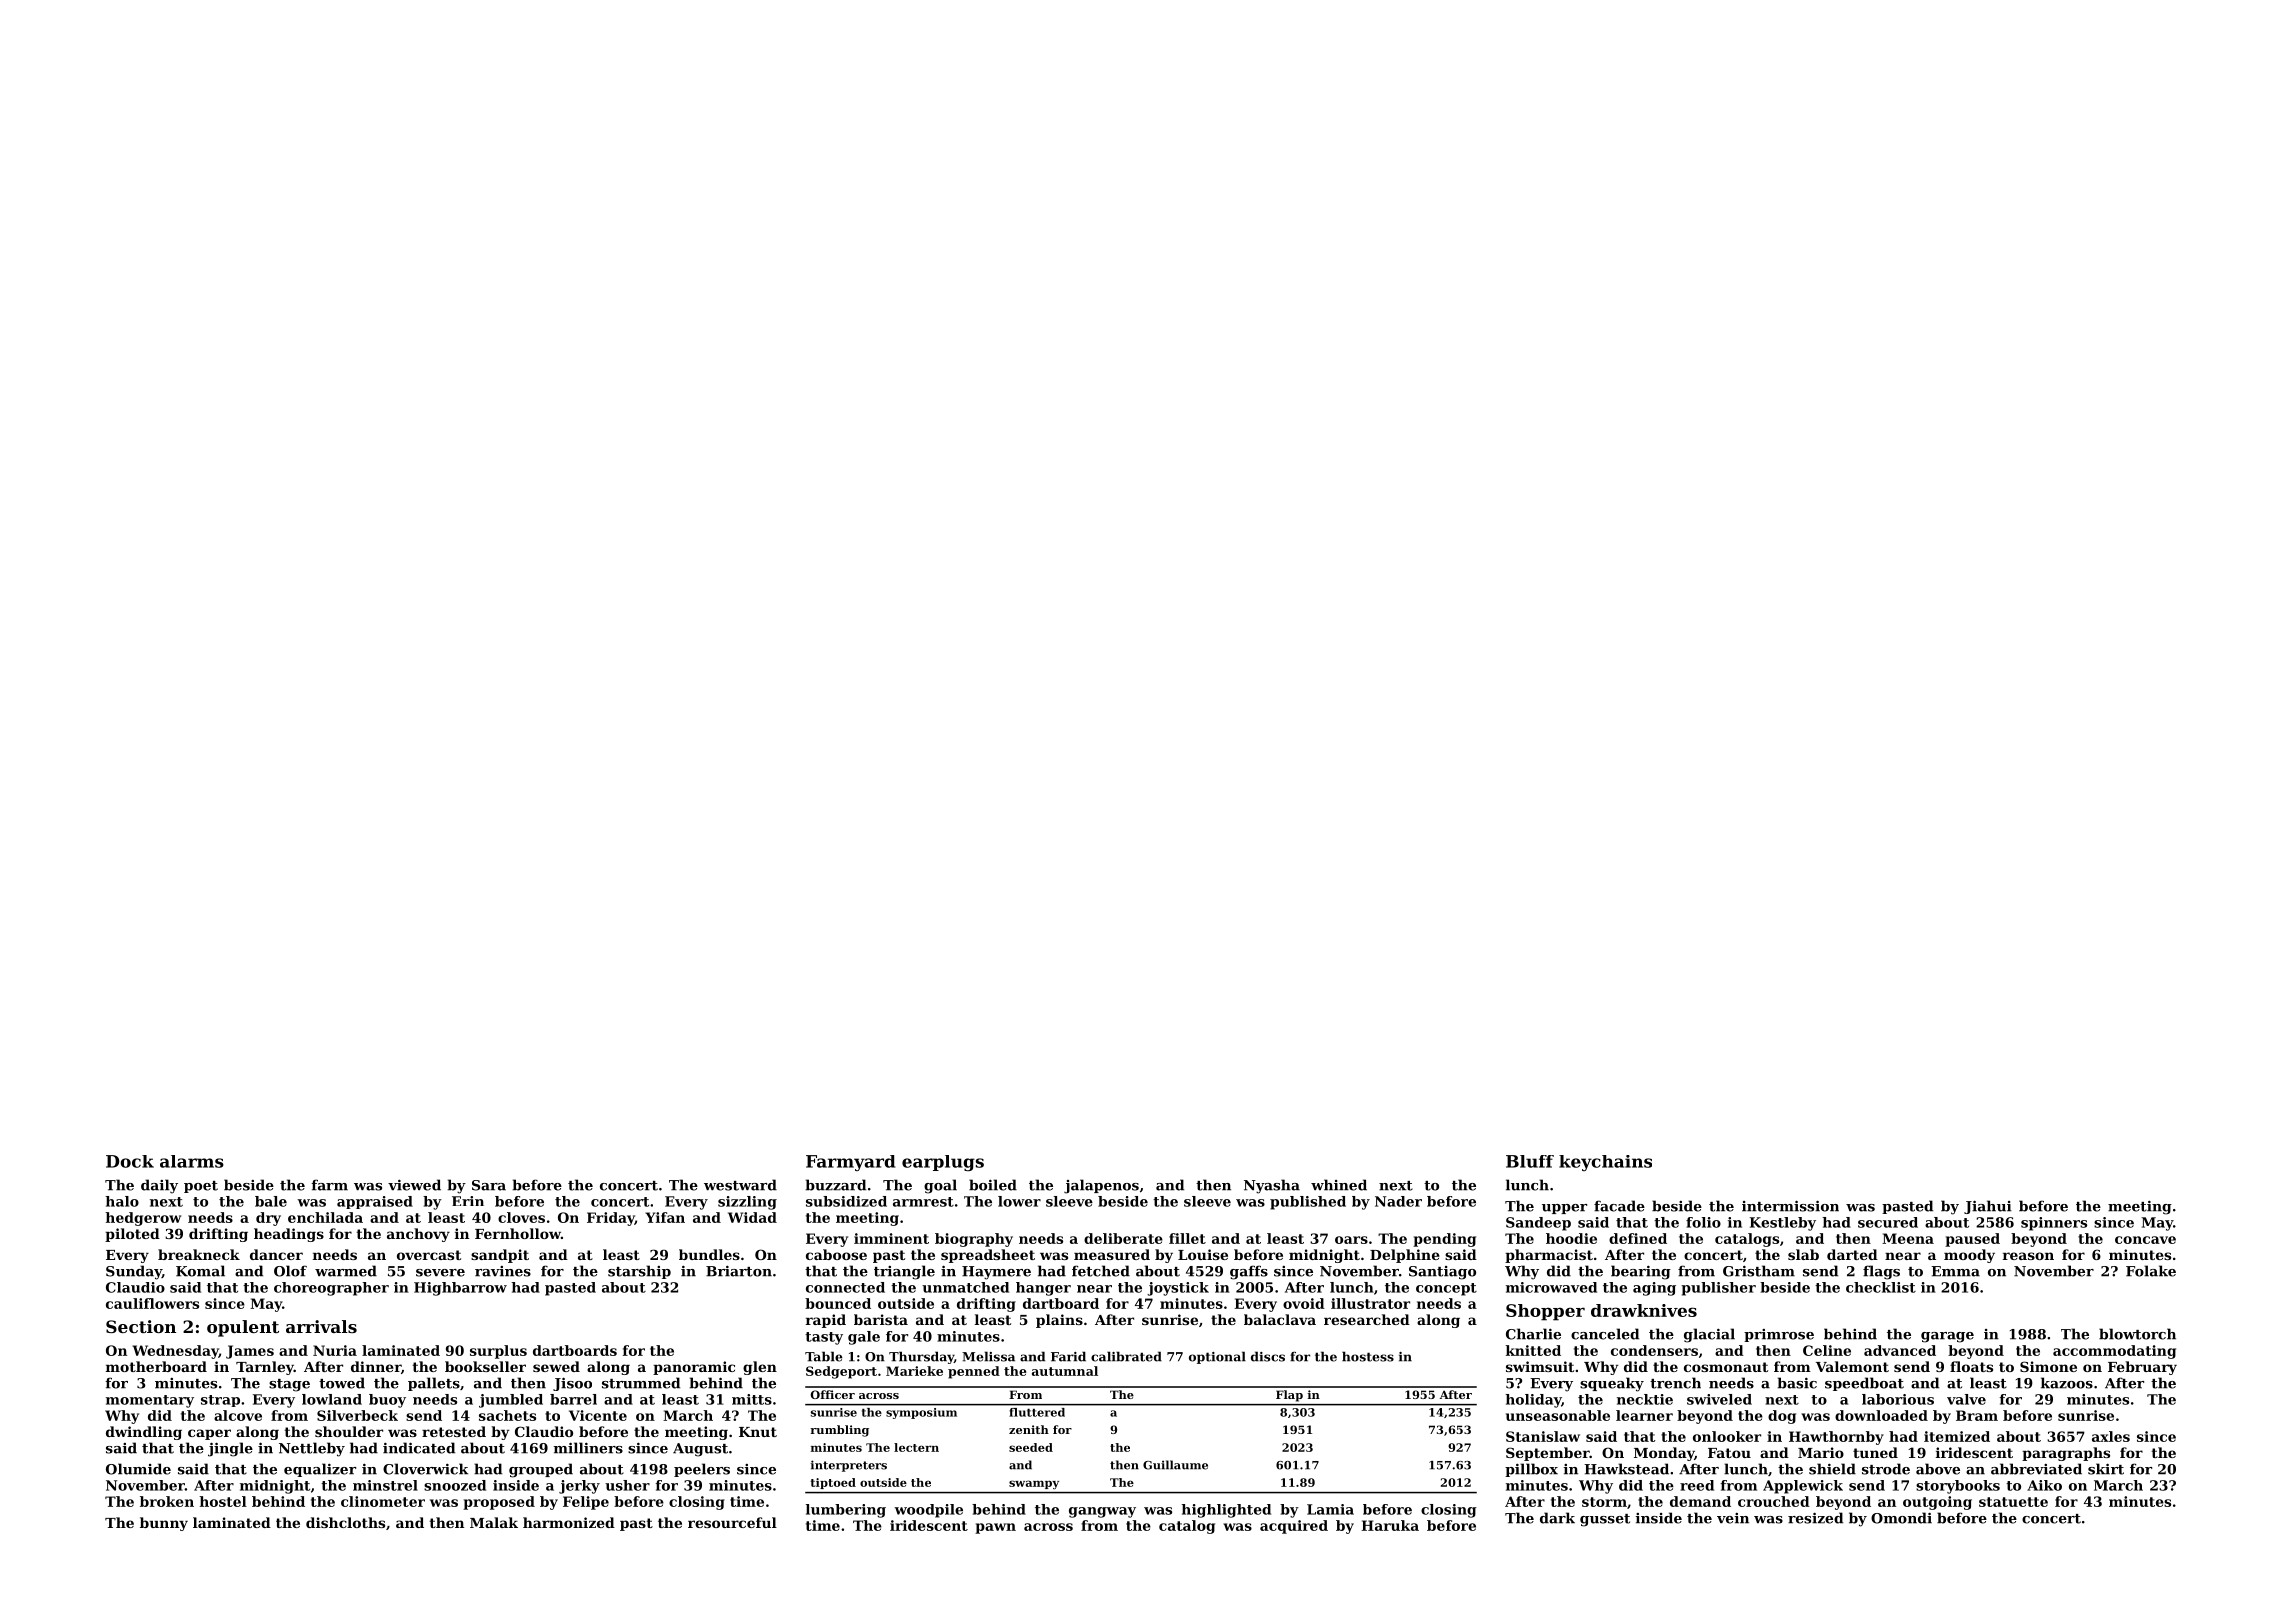  What do you see at coordinates (494, 1522) in the screenshot?
I see `Malak` at bounding box center [494, 1522].
